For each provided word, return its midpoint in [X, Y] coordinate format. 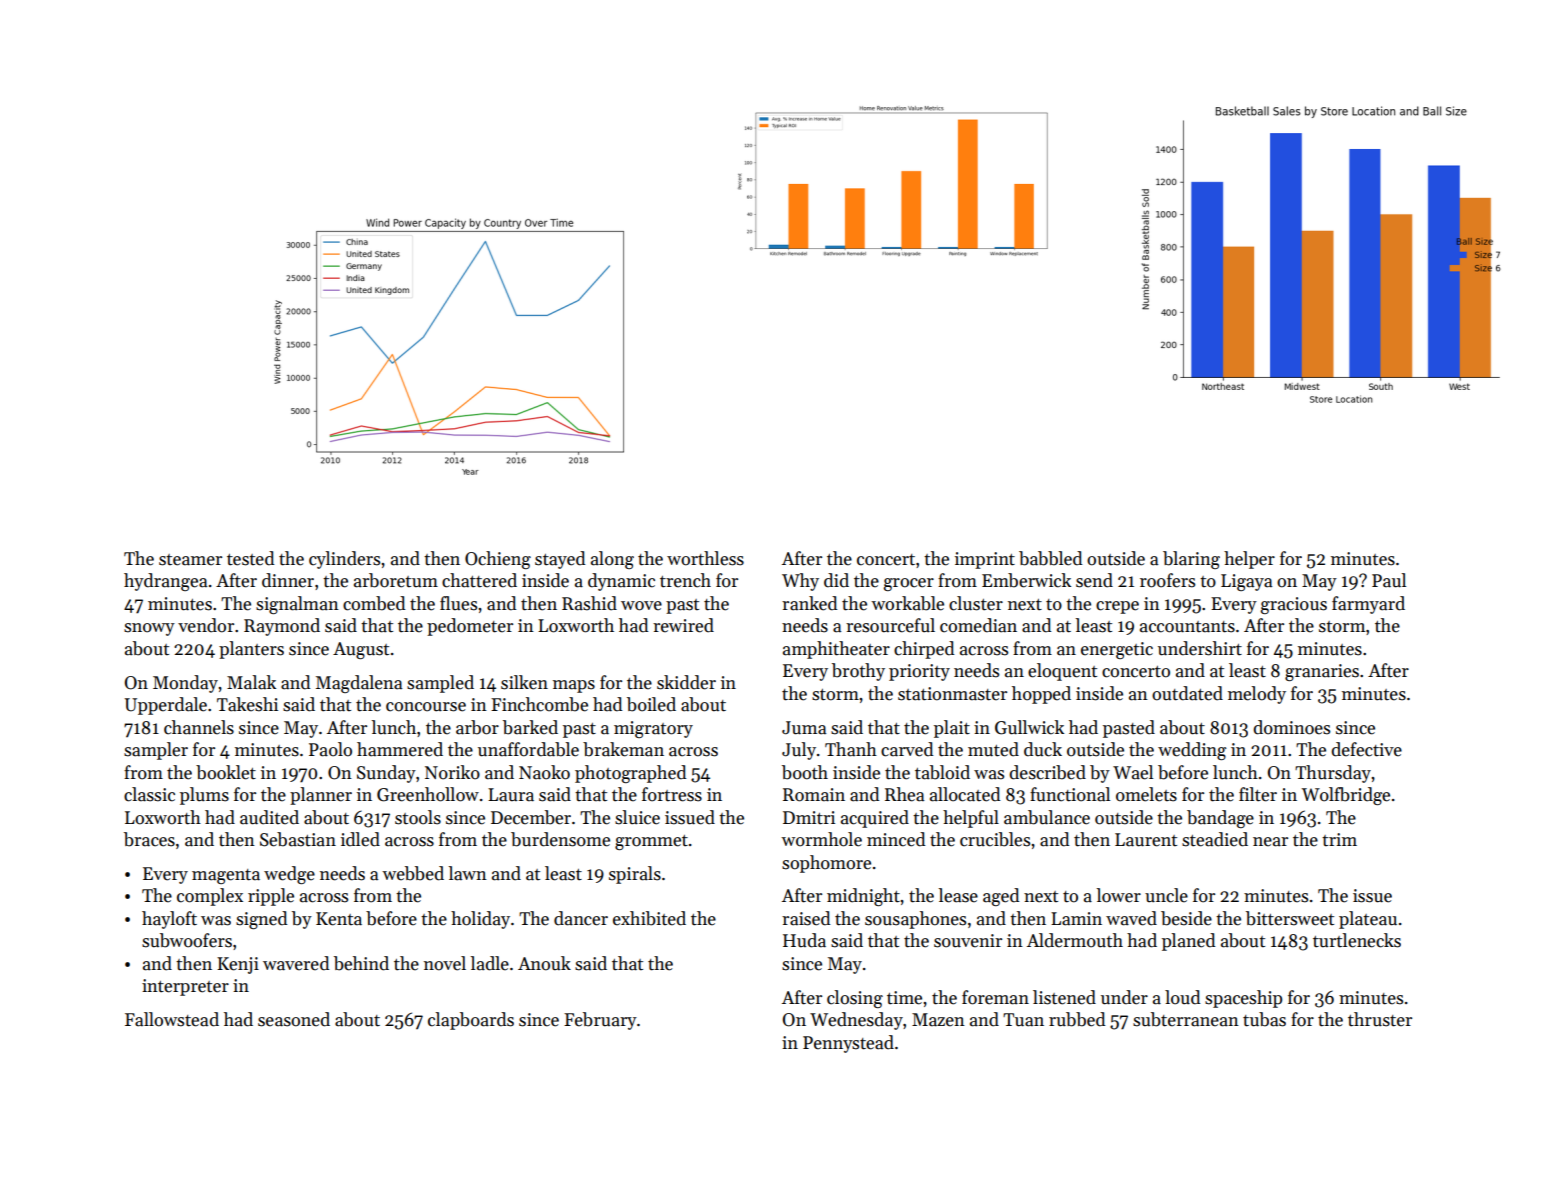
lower [1119, 895]
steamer [190, 560]
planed [1188, 942]
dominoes [1291, 727]
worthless [705, 558]
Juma [804, 728]
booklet [226, 772]
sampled [440, 684]
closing [855, 999]
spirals [635, 875]
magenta [226, 876]
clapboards [471, 1021]
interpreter [185, 987]
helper [1249, 560]
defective [1366, 749]
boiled [651, 704]
